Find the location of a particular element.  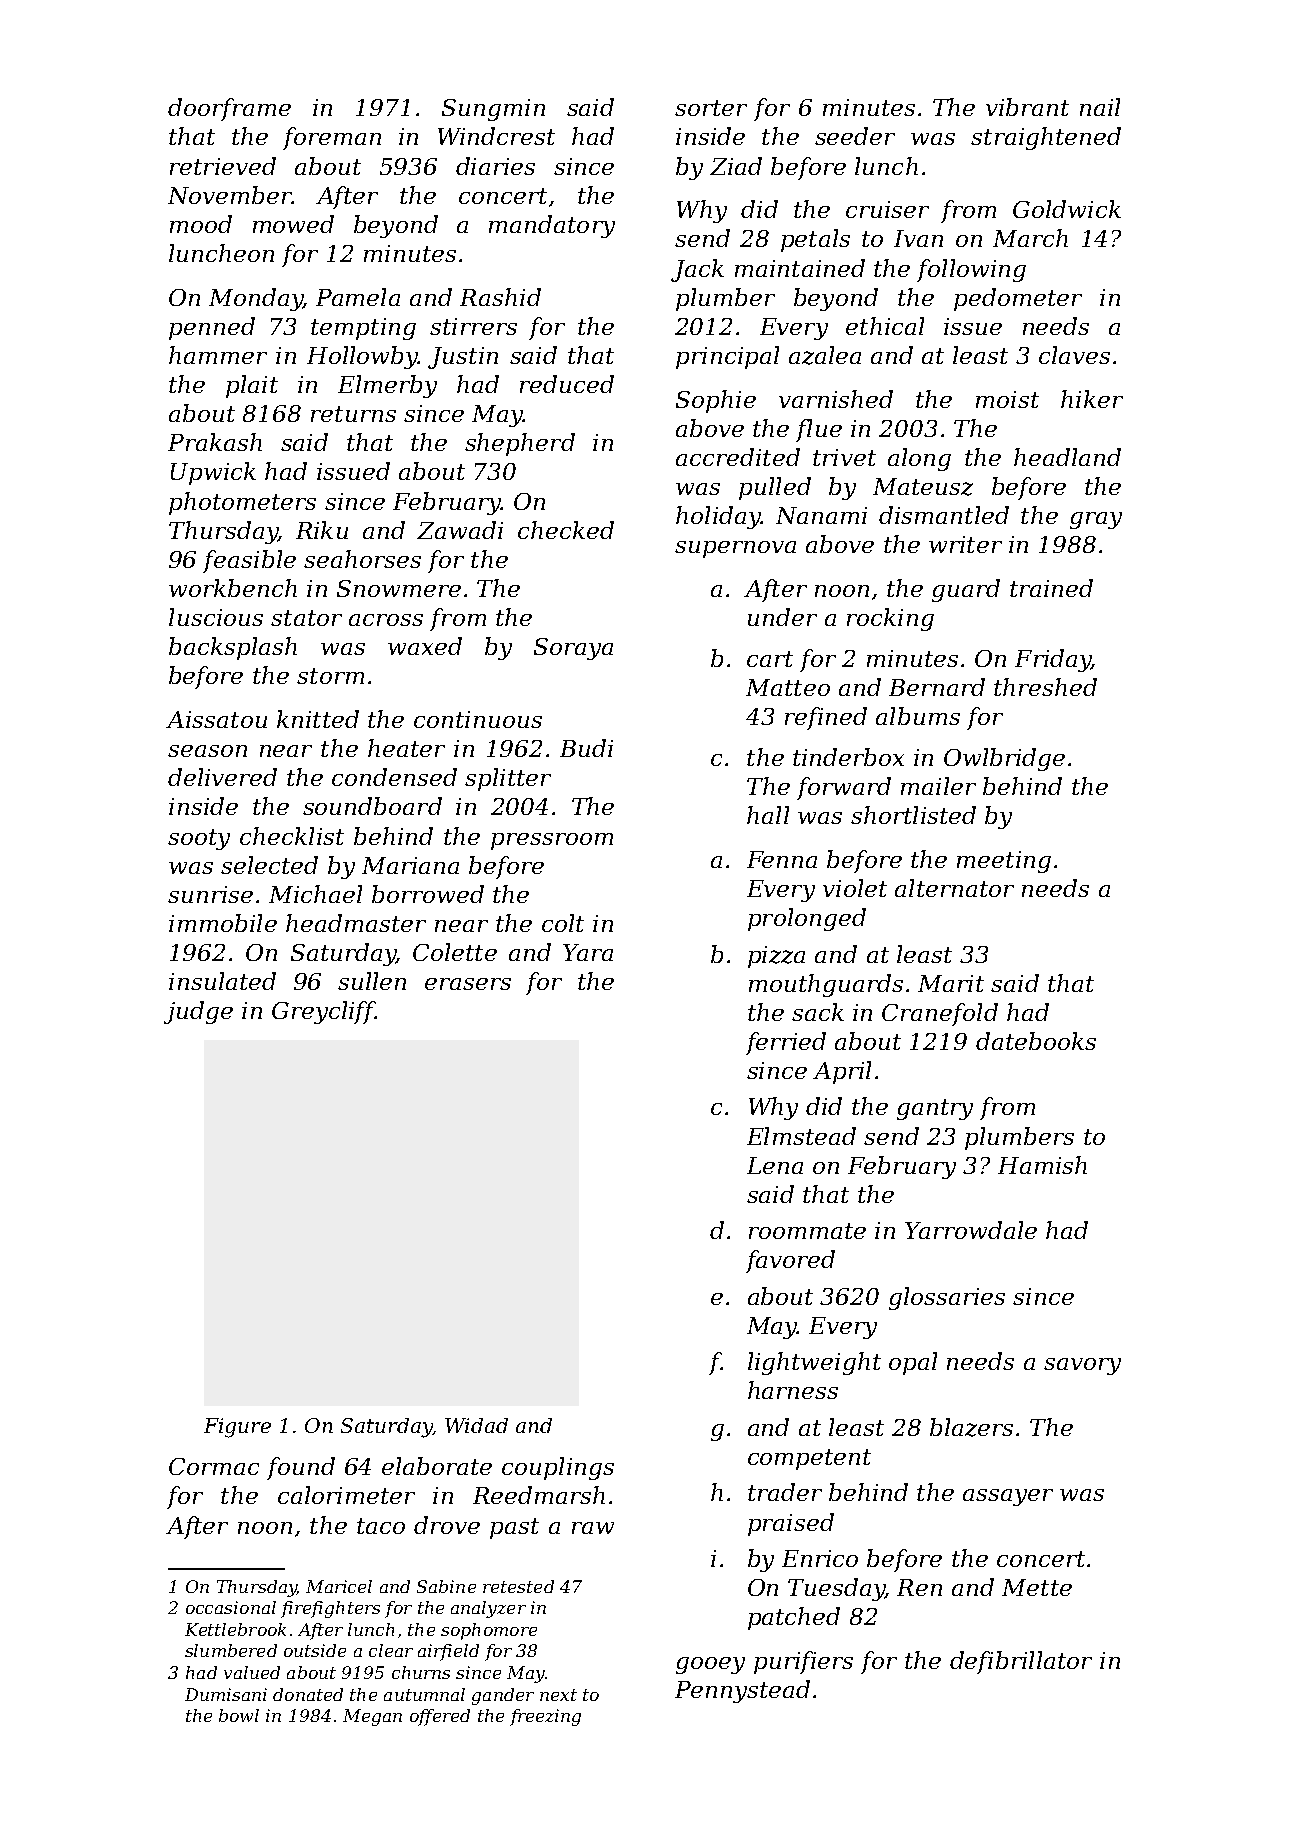

Cormac is located at coordinates (214, 1466).
